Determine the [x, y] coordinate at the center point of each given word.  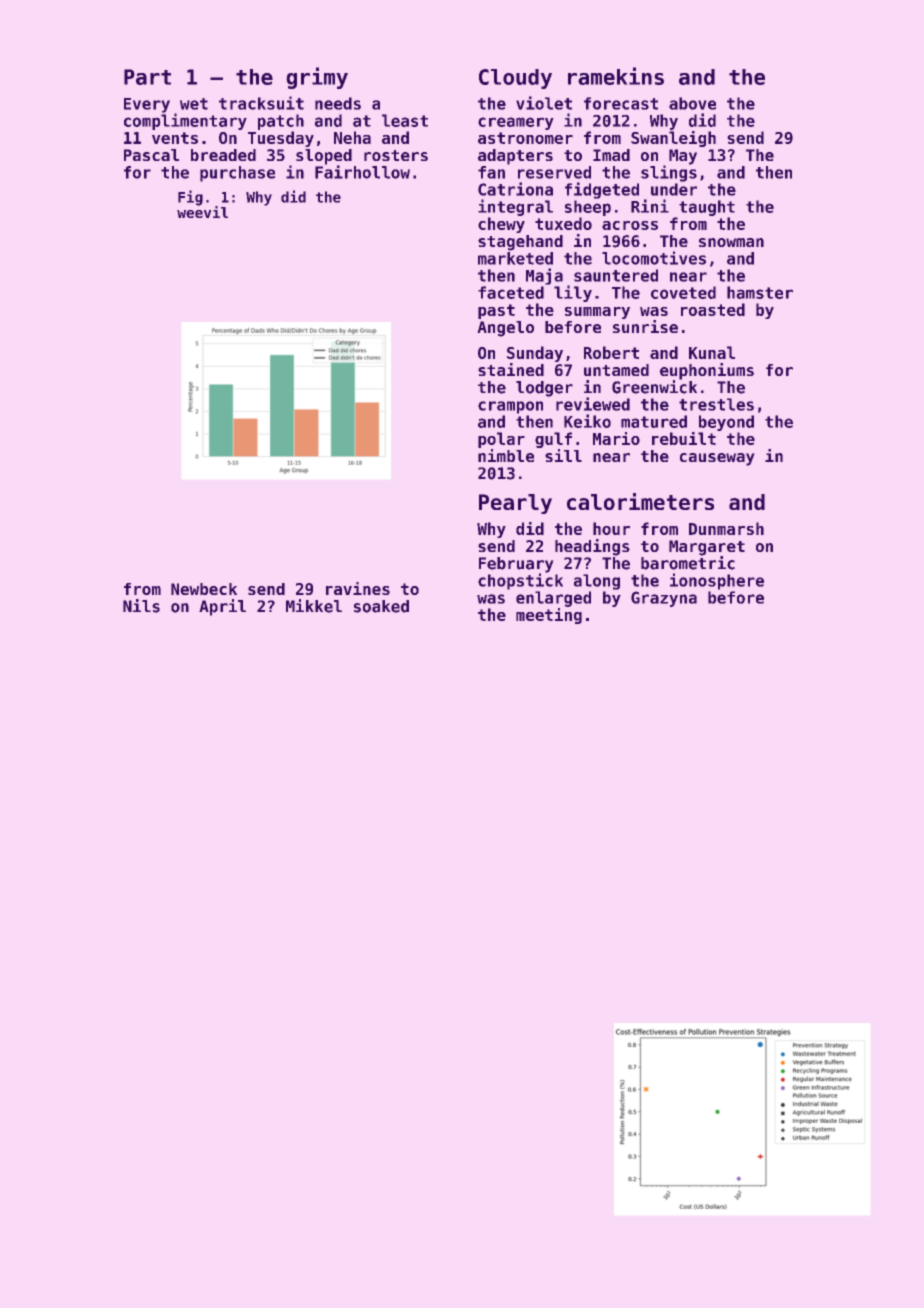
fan [491, 172]
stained [511, 369]
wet [194, 104]
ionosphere [717, 581]
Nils [141, 606]
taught [707, 208]
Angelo [505, 329]
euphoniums [707, 371]
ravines [358, 588]
